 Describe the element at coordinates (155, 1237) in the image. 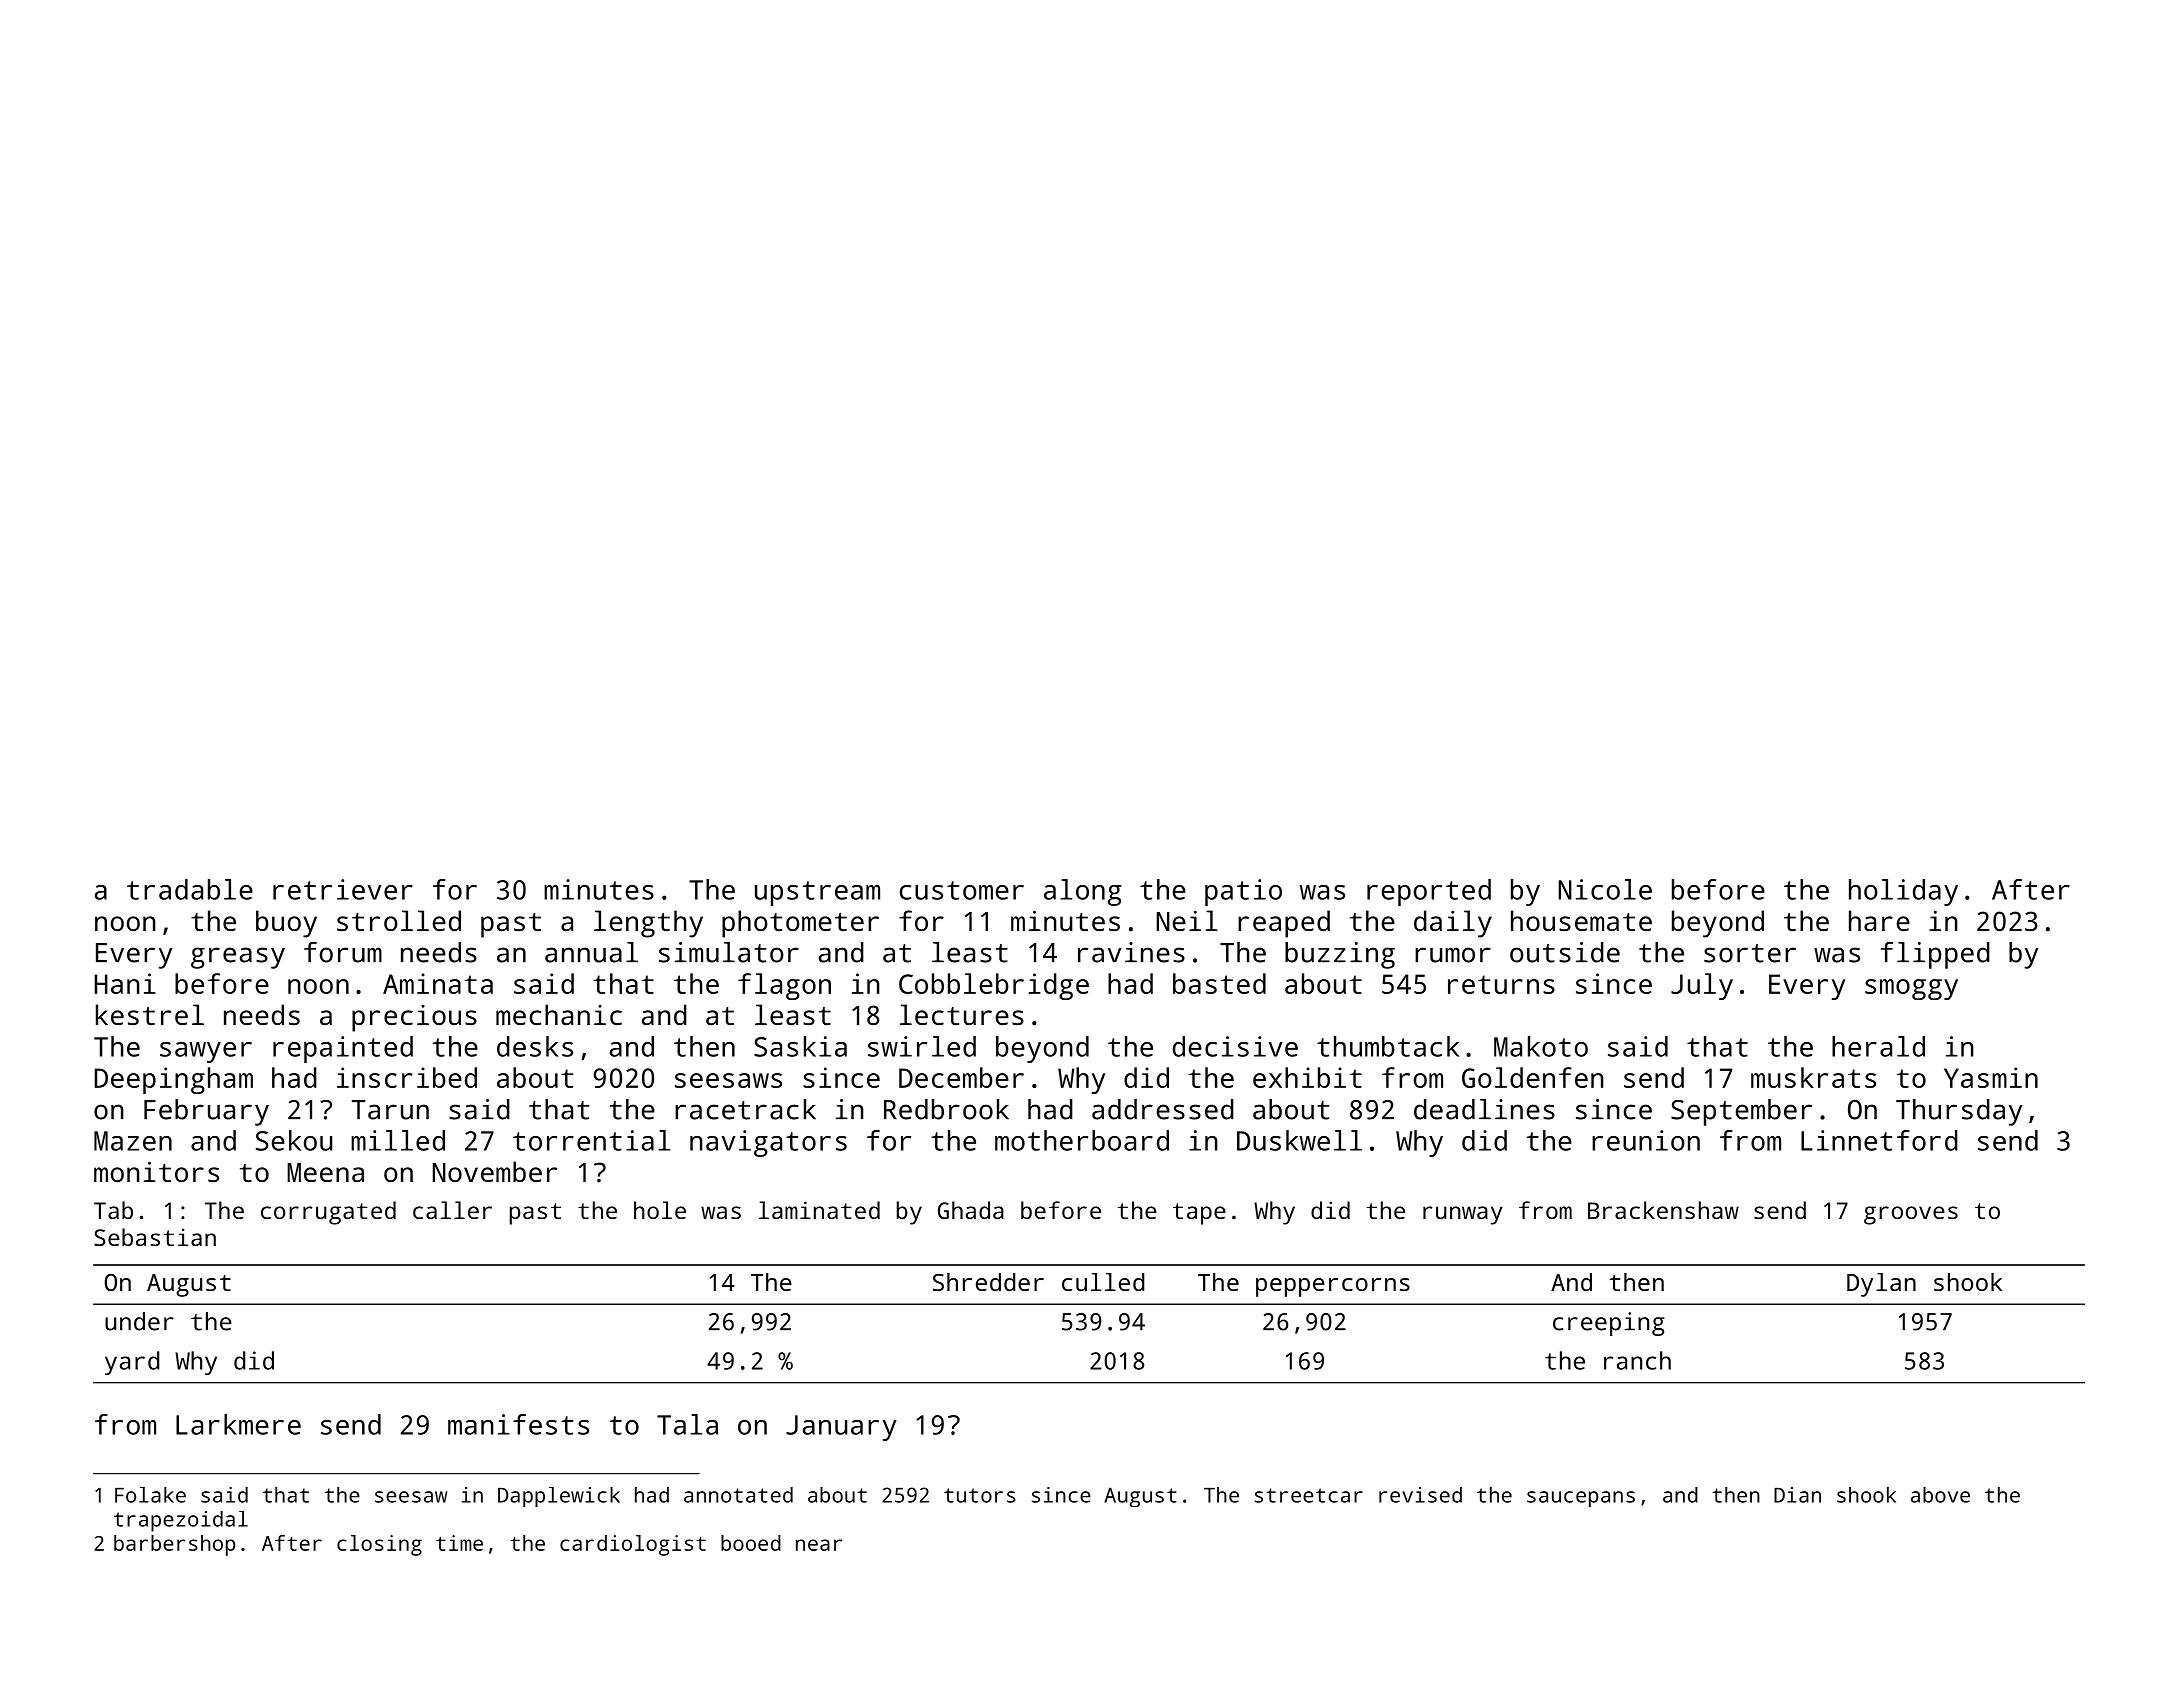

I see `Sebastian` at that location.
